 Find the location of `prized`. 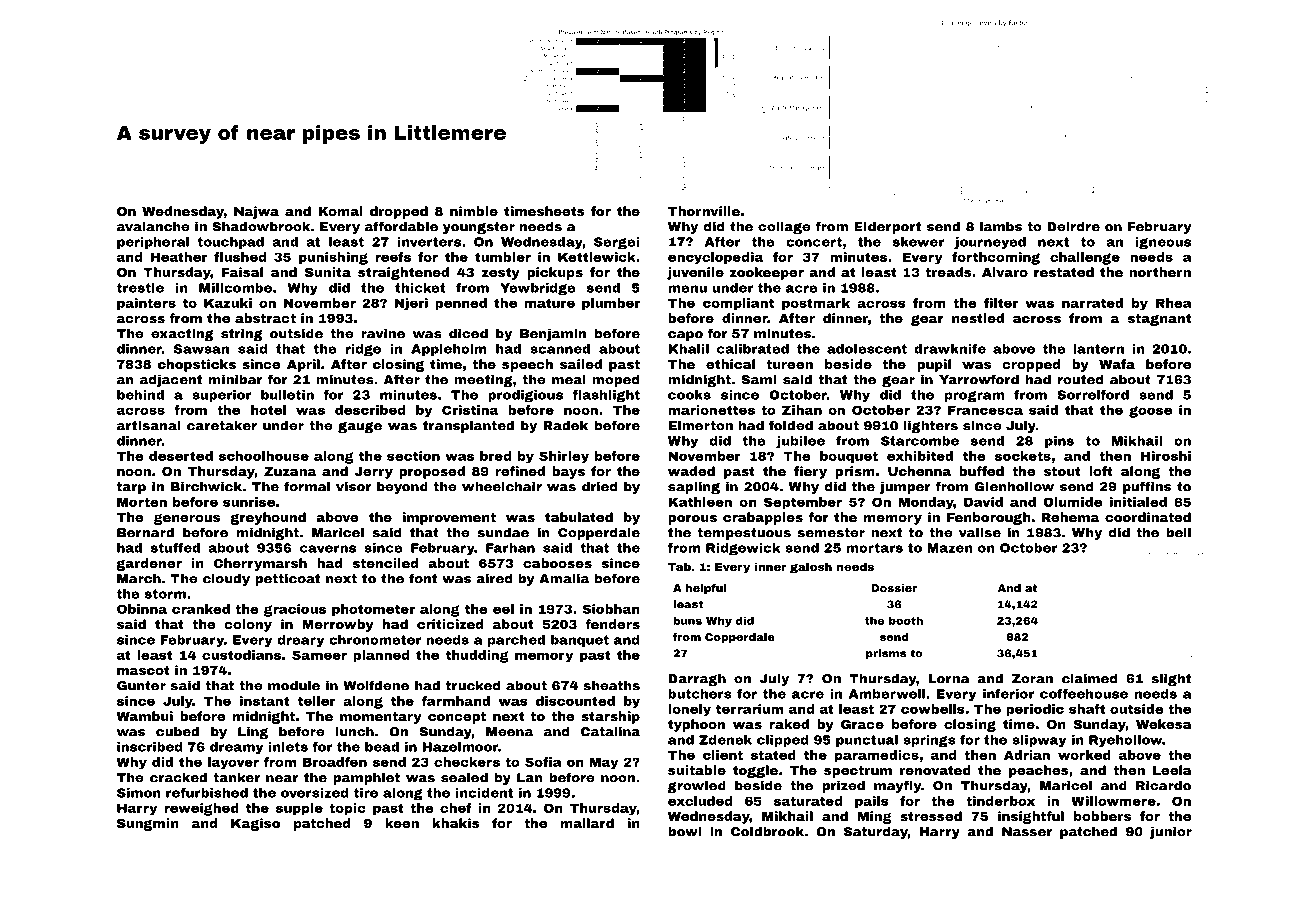

prized is located at coordinates (843, 786).
